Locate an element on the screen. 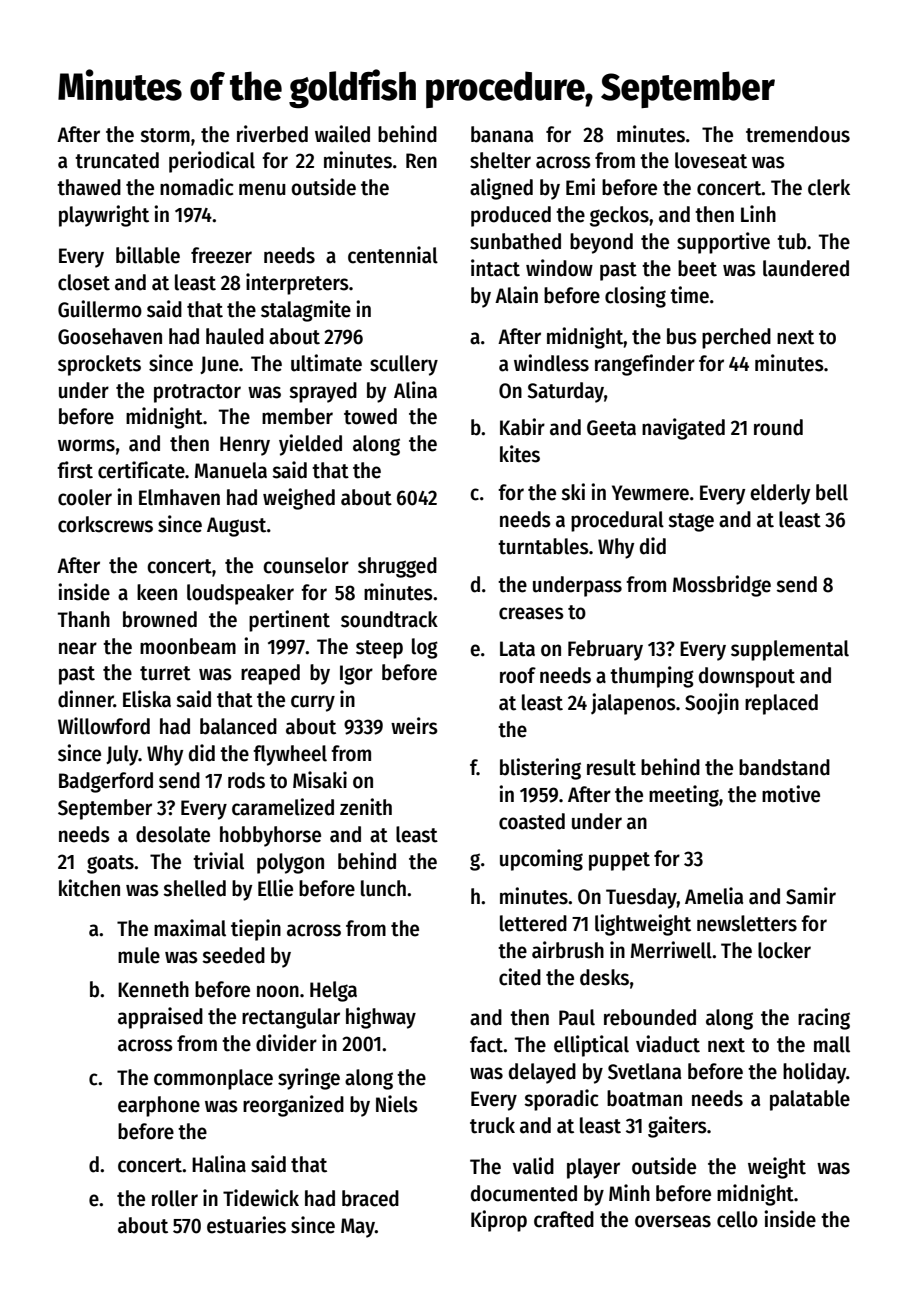 This screenshot has height=1316, width=908. tremendous is located at coordinates (798, 134).
